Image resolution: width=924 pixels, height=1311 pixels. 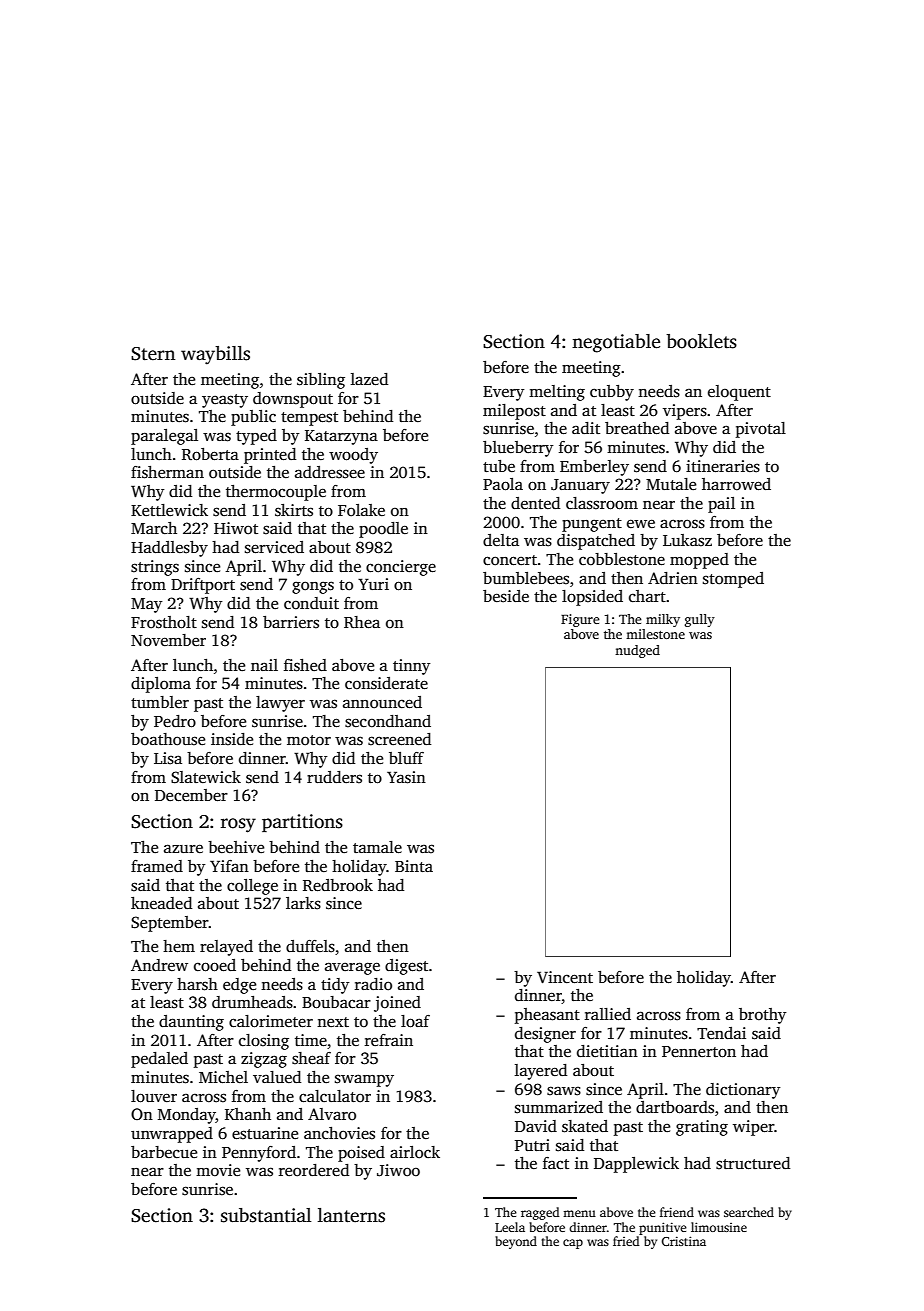 I want to click on Hiwot, so click(x=236, y=528).
